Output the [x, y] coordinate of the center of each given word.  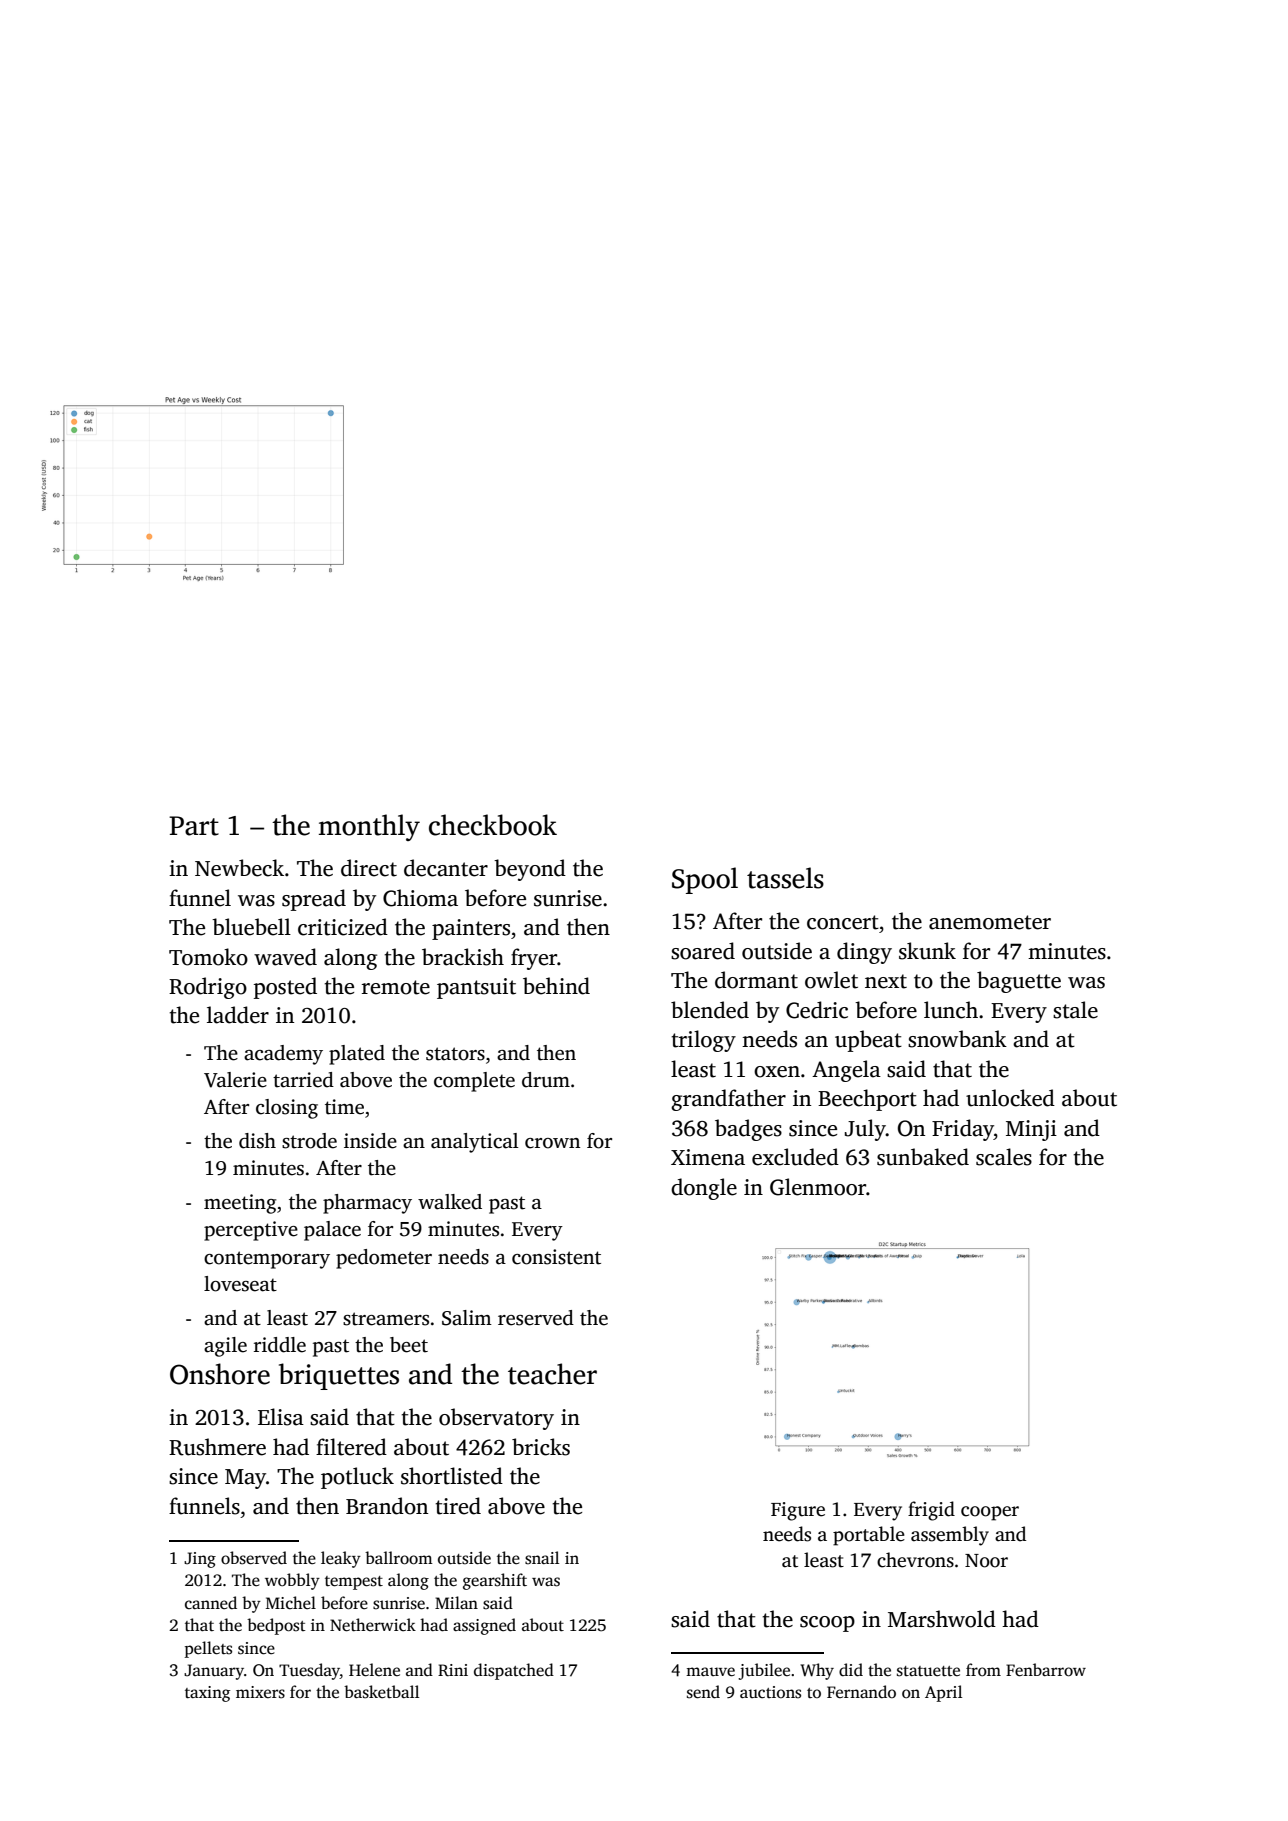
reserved [536, 1318]
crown [552, 1143]
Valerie [235, 1080]
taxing [207, 1694]
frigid [931, 1511]
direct [369, 868]
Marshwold [942, 1619]
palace [332, 1231]
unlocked [1010, 1098]
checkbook [493, 825]
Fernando [861, 1691]
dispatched [514, 1671]
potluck [357, 1478]
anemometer [990, 922]
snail [542, 1558]
